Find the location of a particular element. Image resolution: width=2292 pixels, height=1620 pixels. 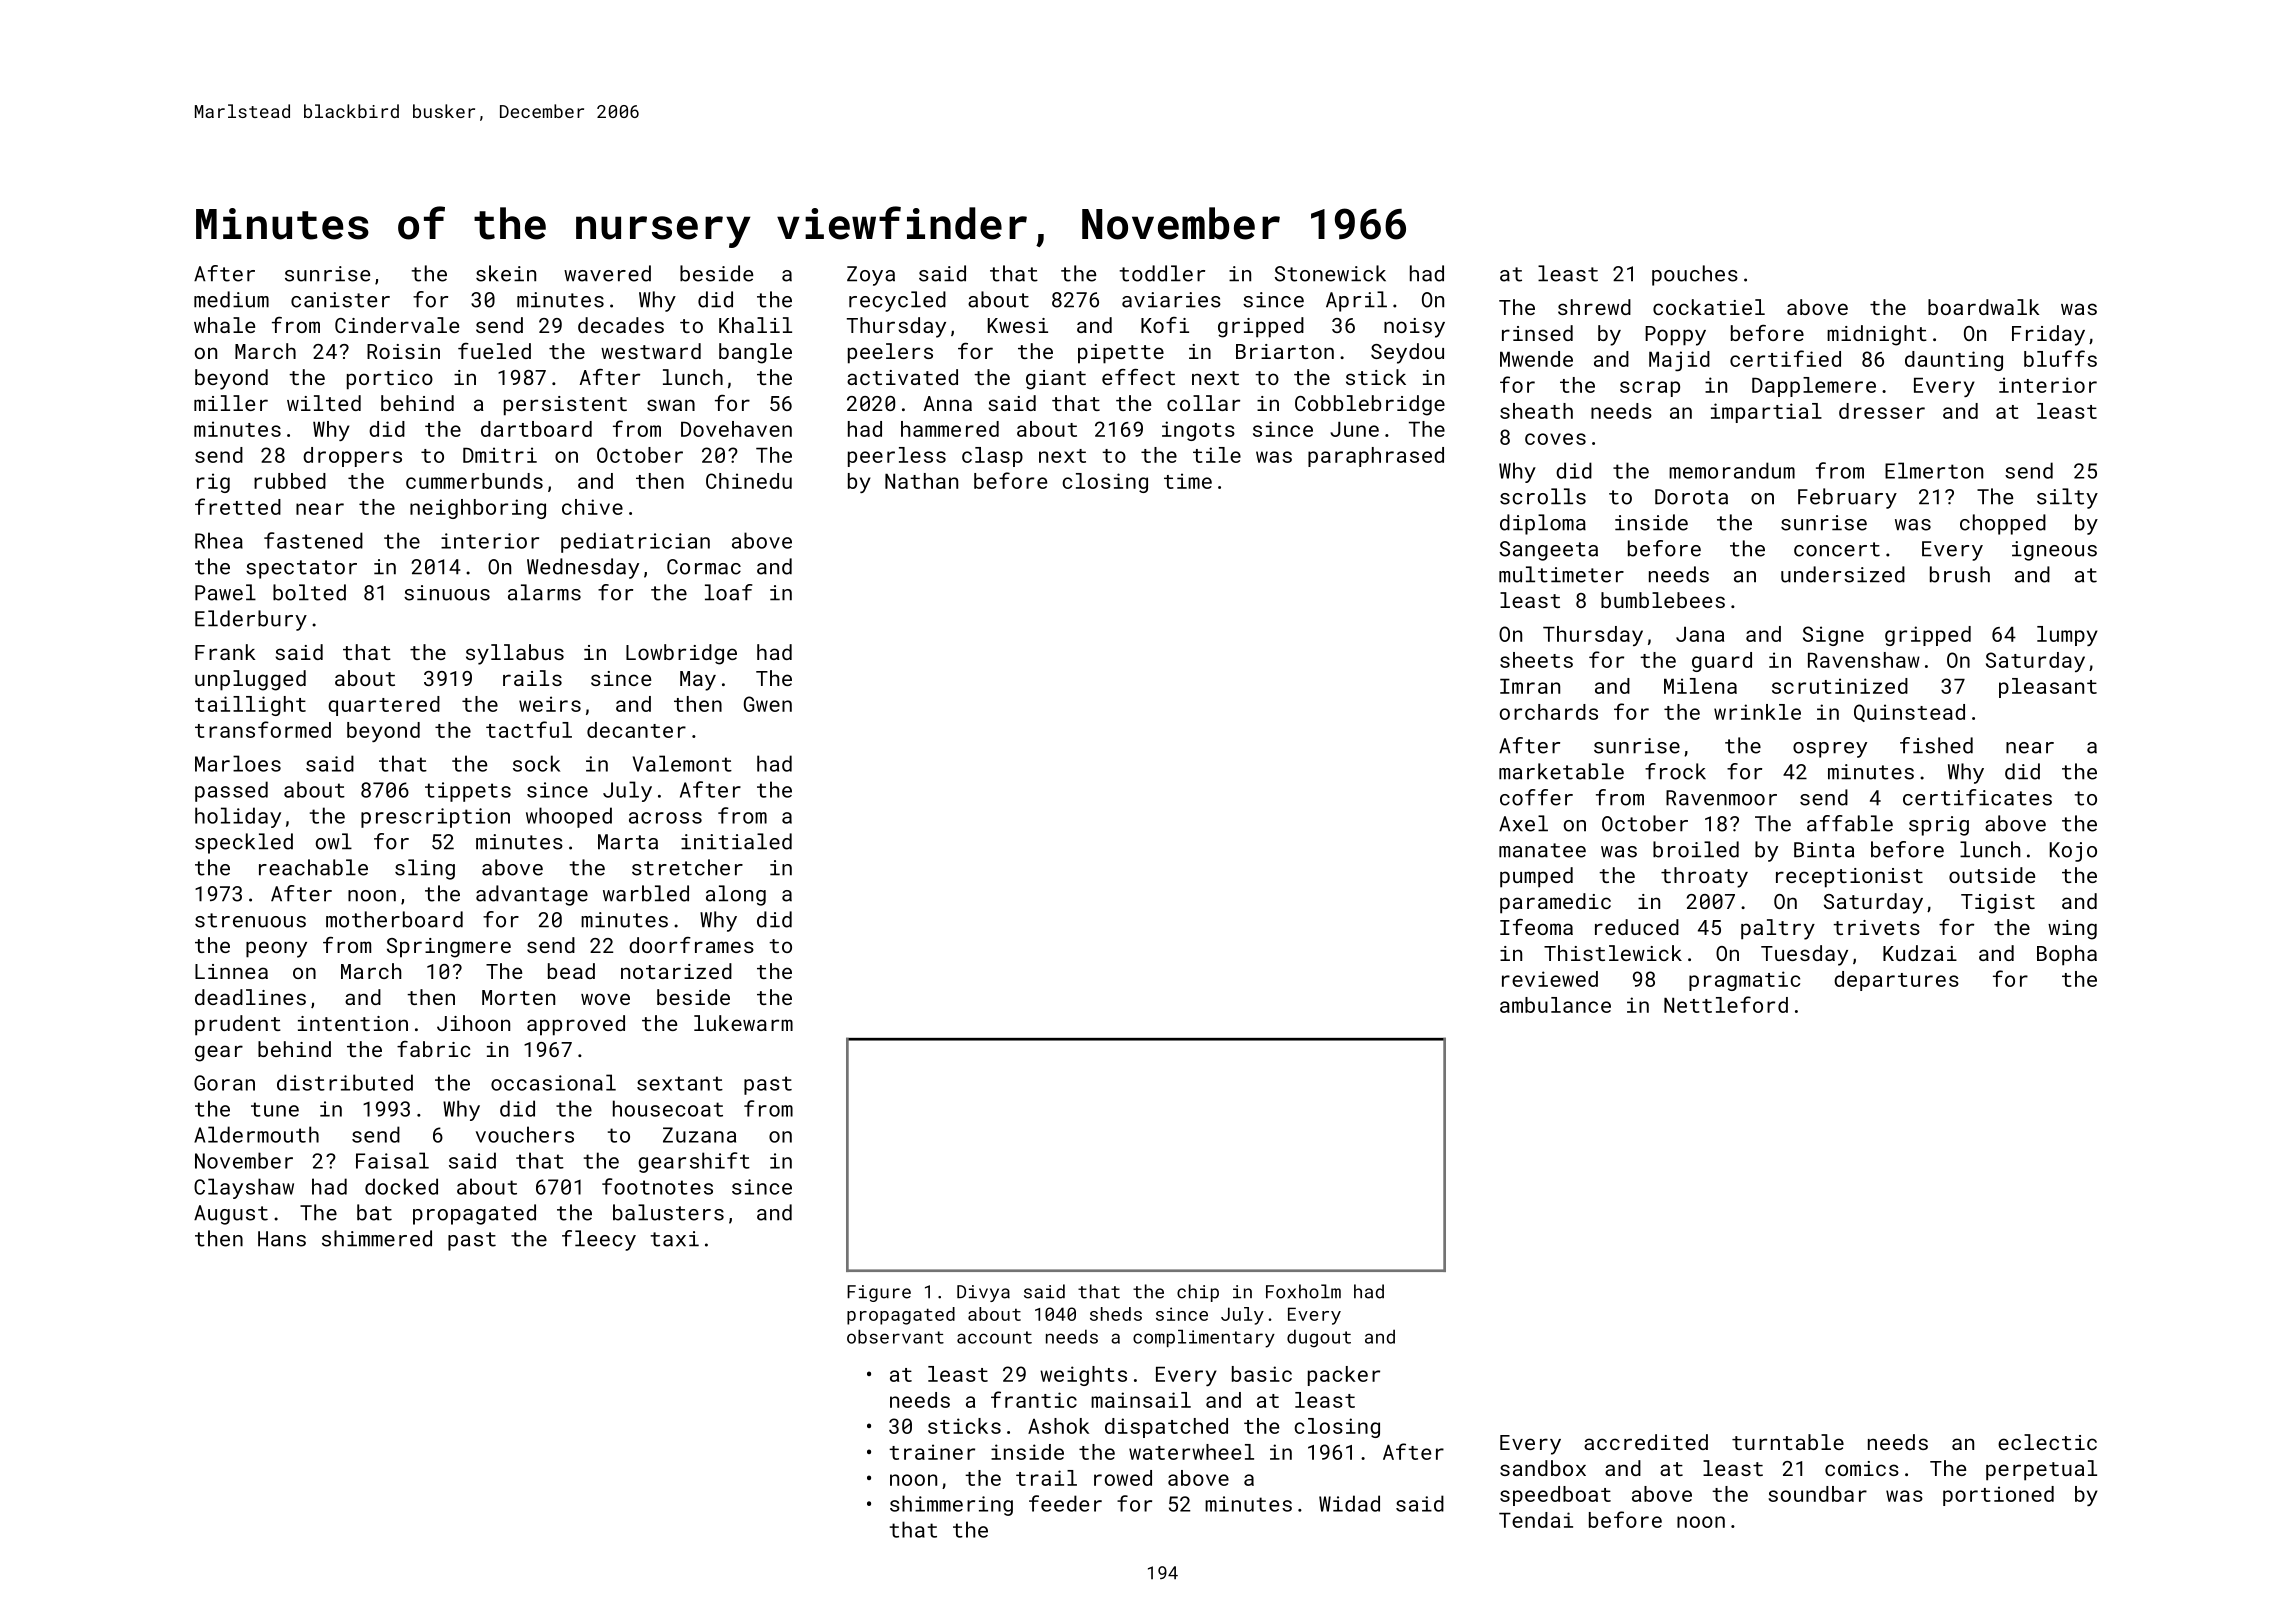

portico is located at coordinates (390, 380).
